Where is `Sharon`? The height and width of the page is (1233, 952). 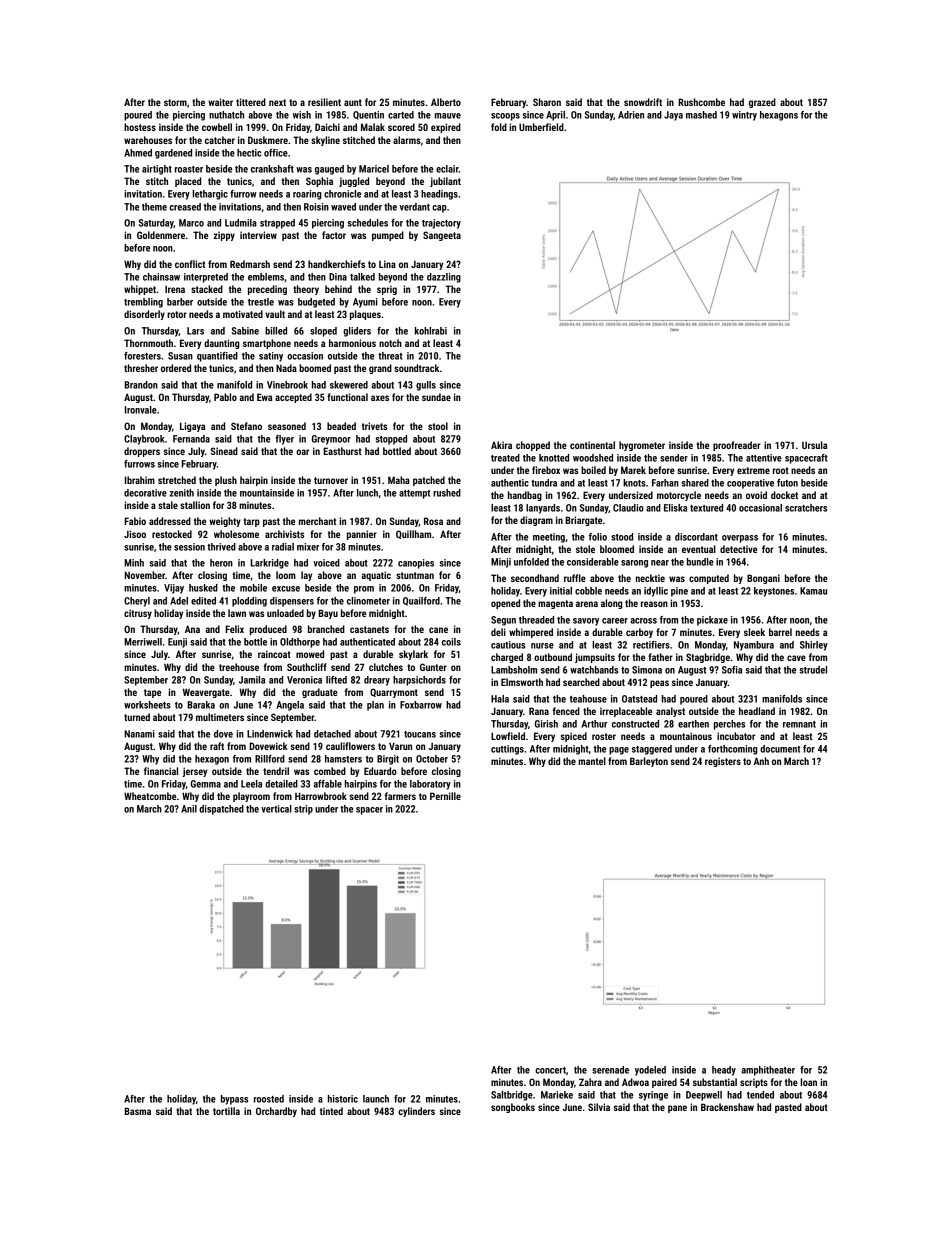 Sharon is located at coordinates (547, 102).
